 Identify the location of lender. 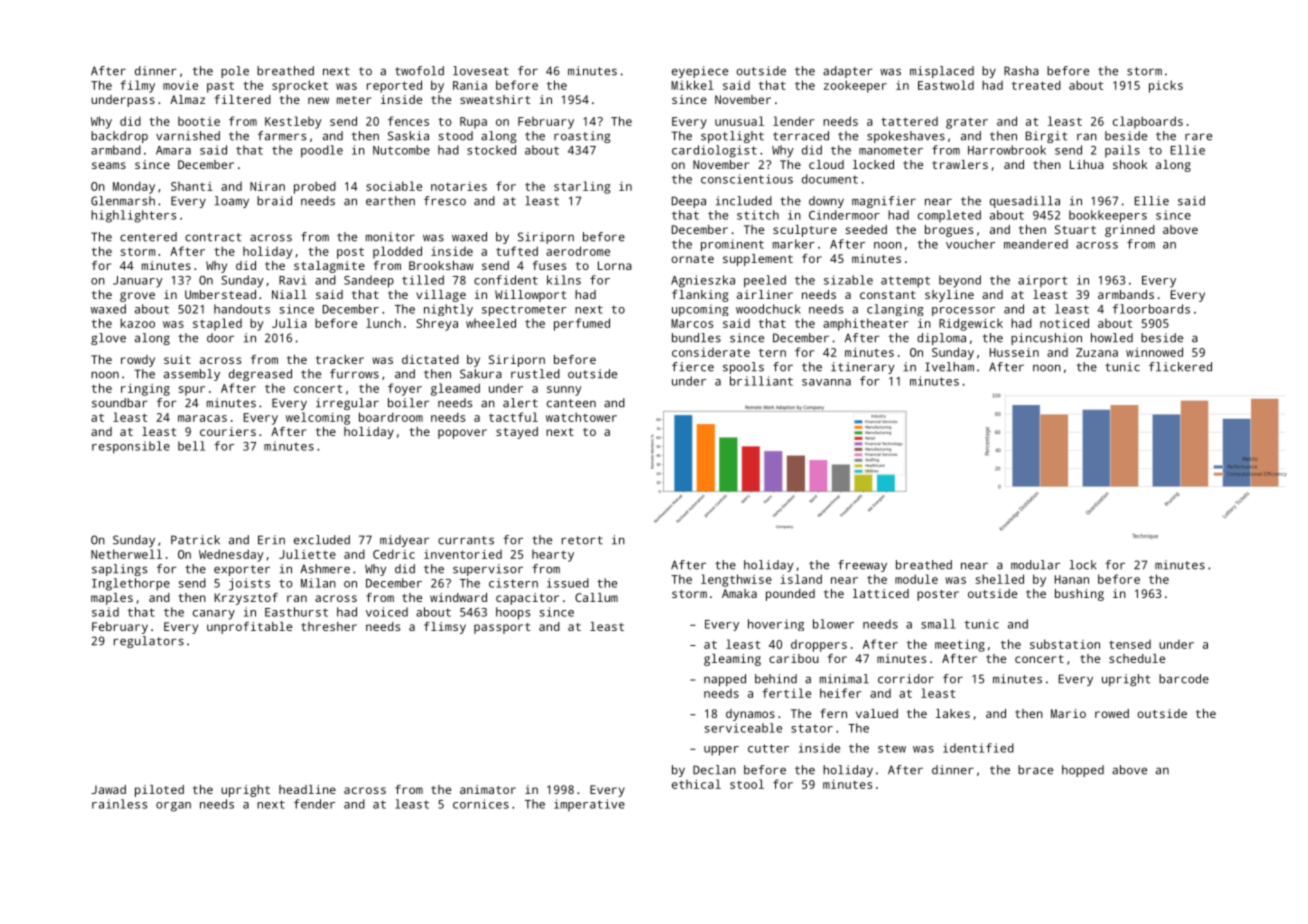
(794, 121).
